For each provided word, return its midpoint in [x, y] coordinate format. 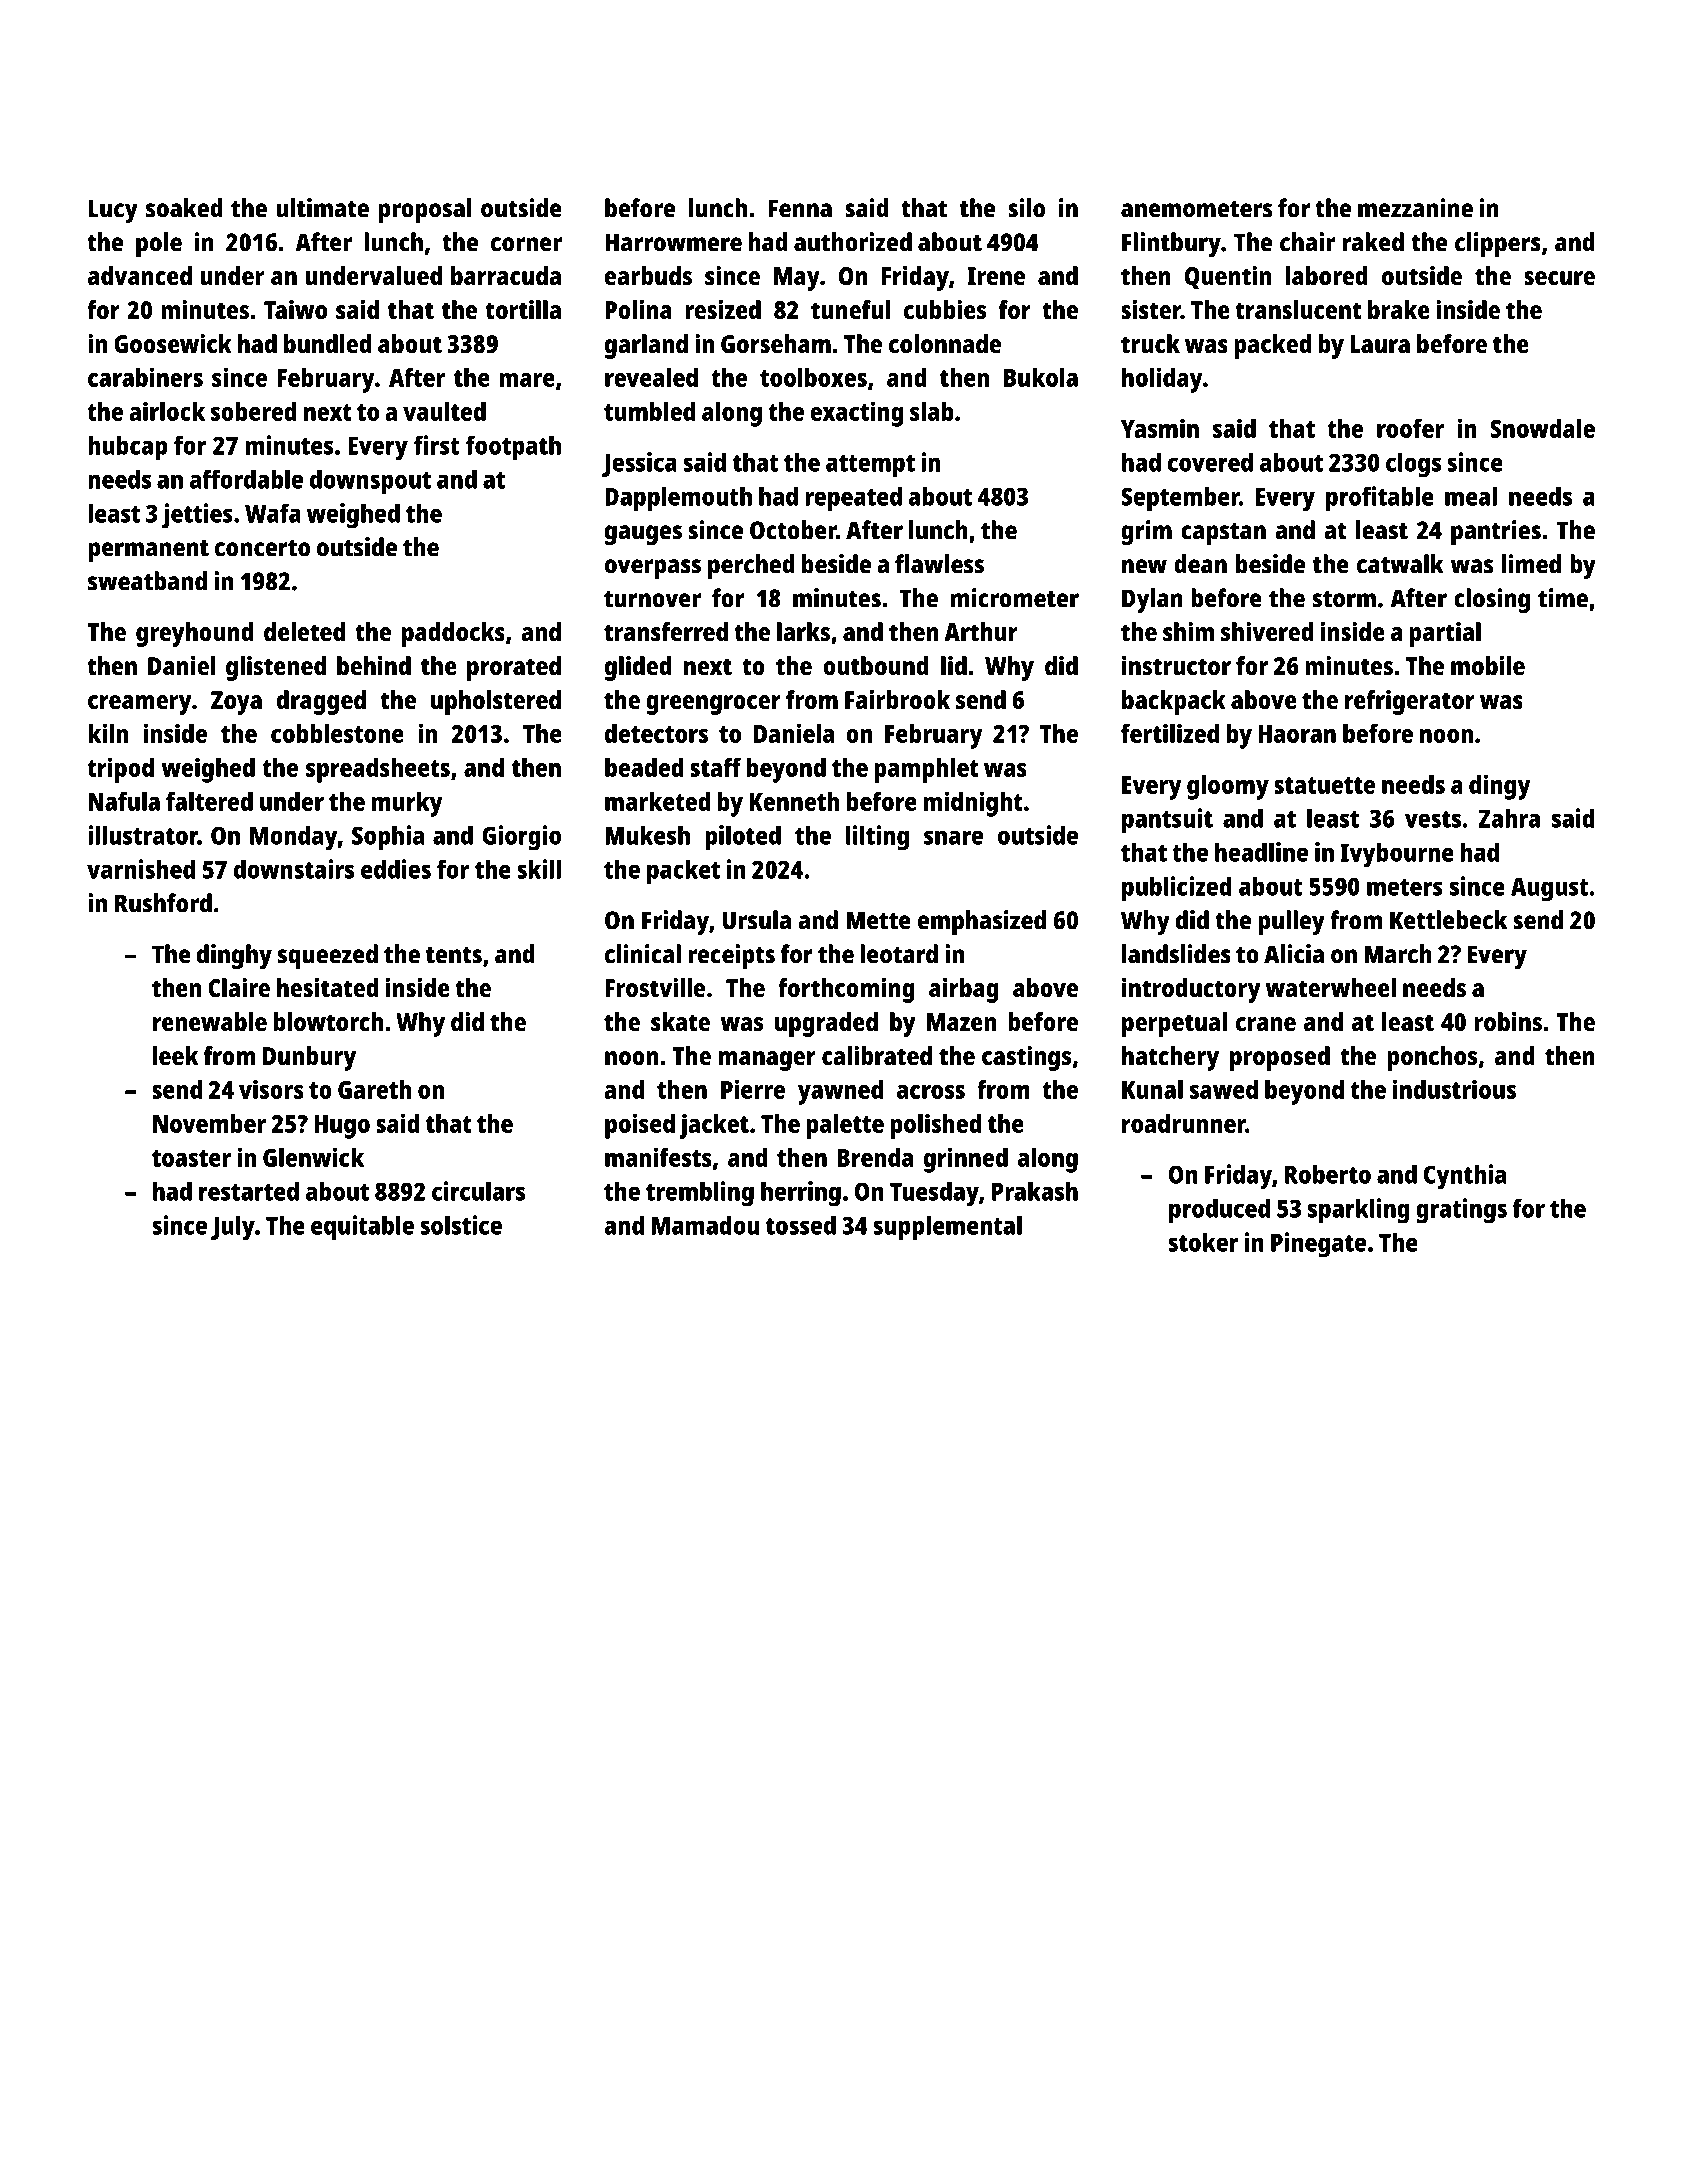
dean [1200, 564]
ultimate [322, 208]
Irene [996, 276]
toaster [191, 1158]
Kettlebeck [1448, 920]
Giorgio [521, 838]
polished [936, 1126]
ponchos [1432, 1058]
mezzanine [1415, 208]
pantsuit [1167, 821]
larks [803, 631]
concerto [262, 548]
